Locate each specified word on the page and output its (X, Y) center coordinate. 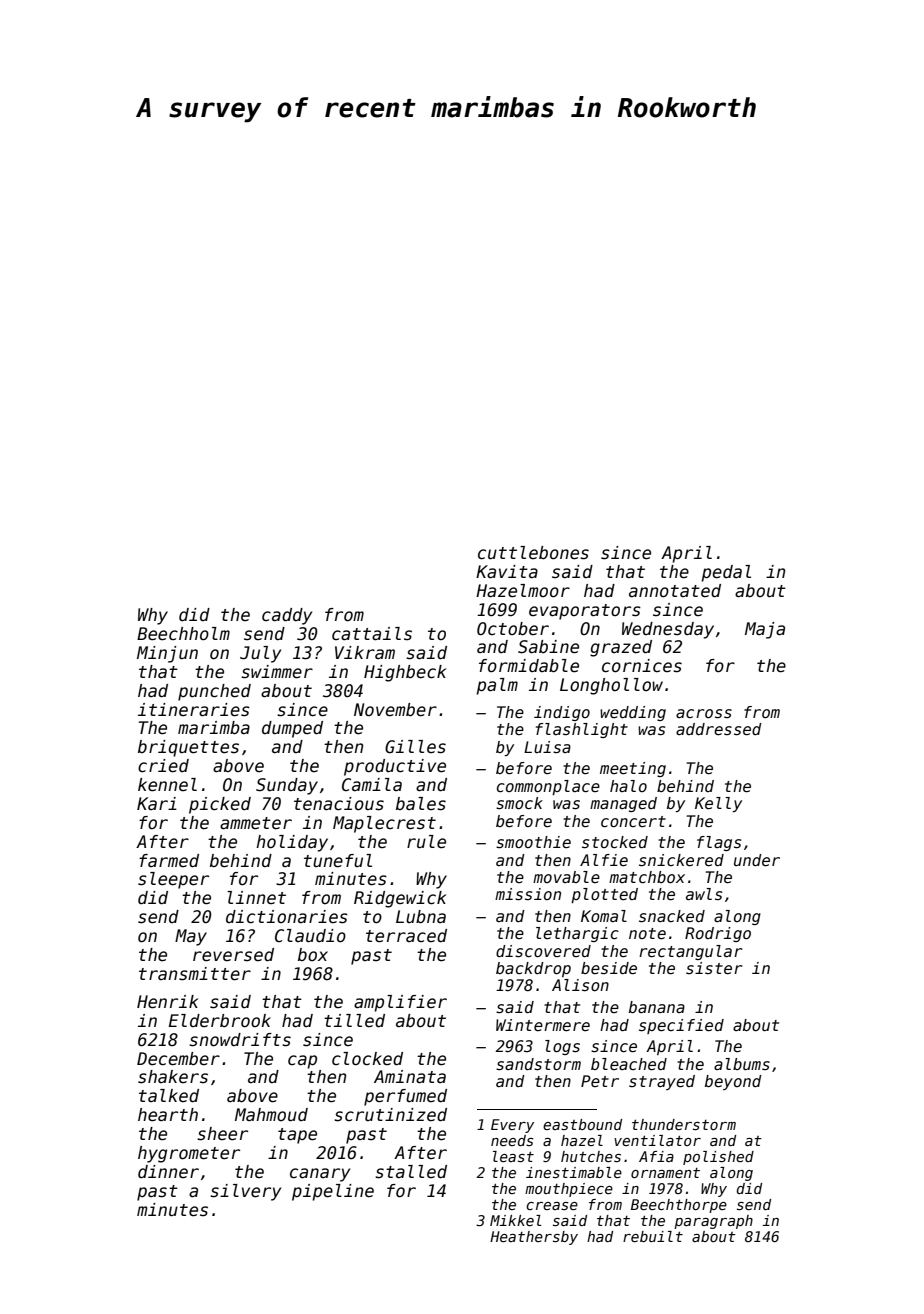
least (513, 1156)
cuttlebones (533, 553)
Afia (656, 1156)
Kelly (718, 804)
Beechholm (183, 634)
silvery (245, 1192)
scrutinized (390, 1115)
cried (163, 766)
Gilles (415, 747)
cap (302, 1062)
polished (718, 1158)
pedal (726, 573)
